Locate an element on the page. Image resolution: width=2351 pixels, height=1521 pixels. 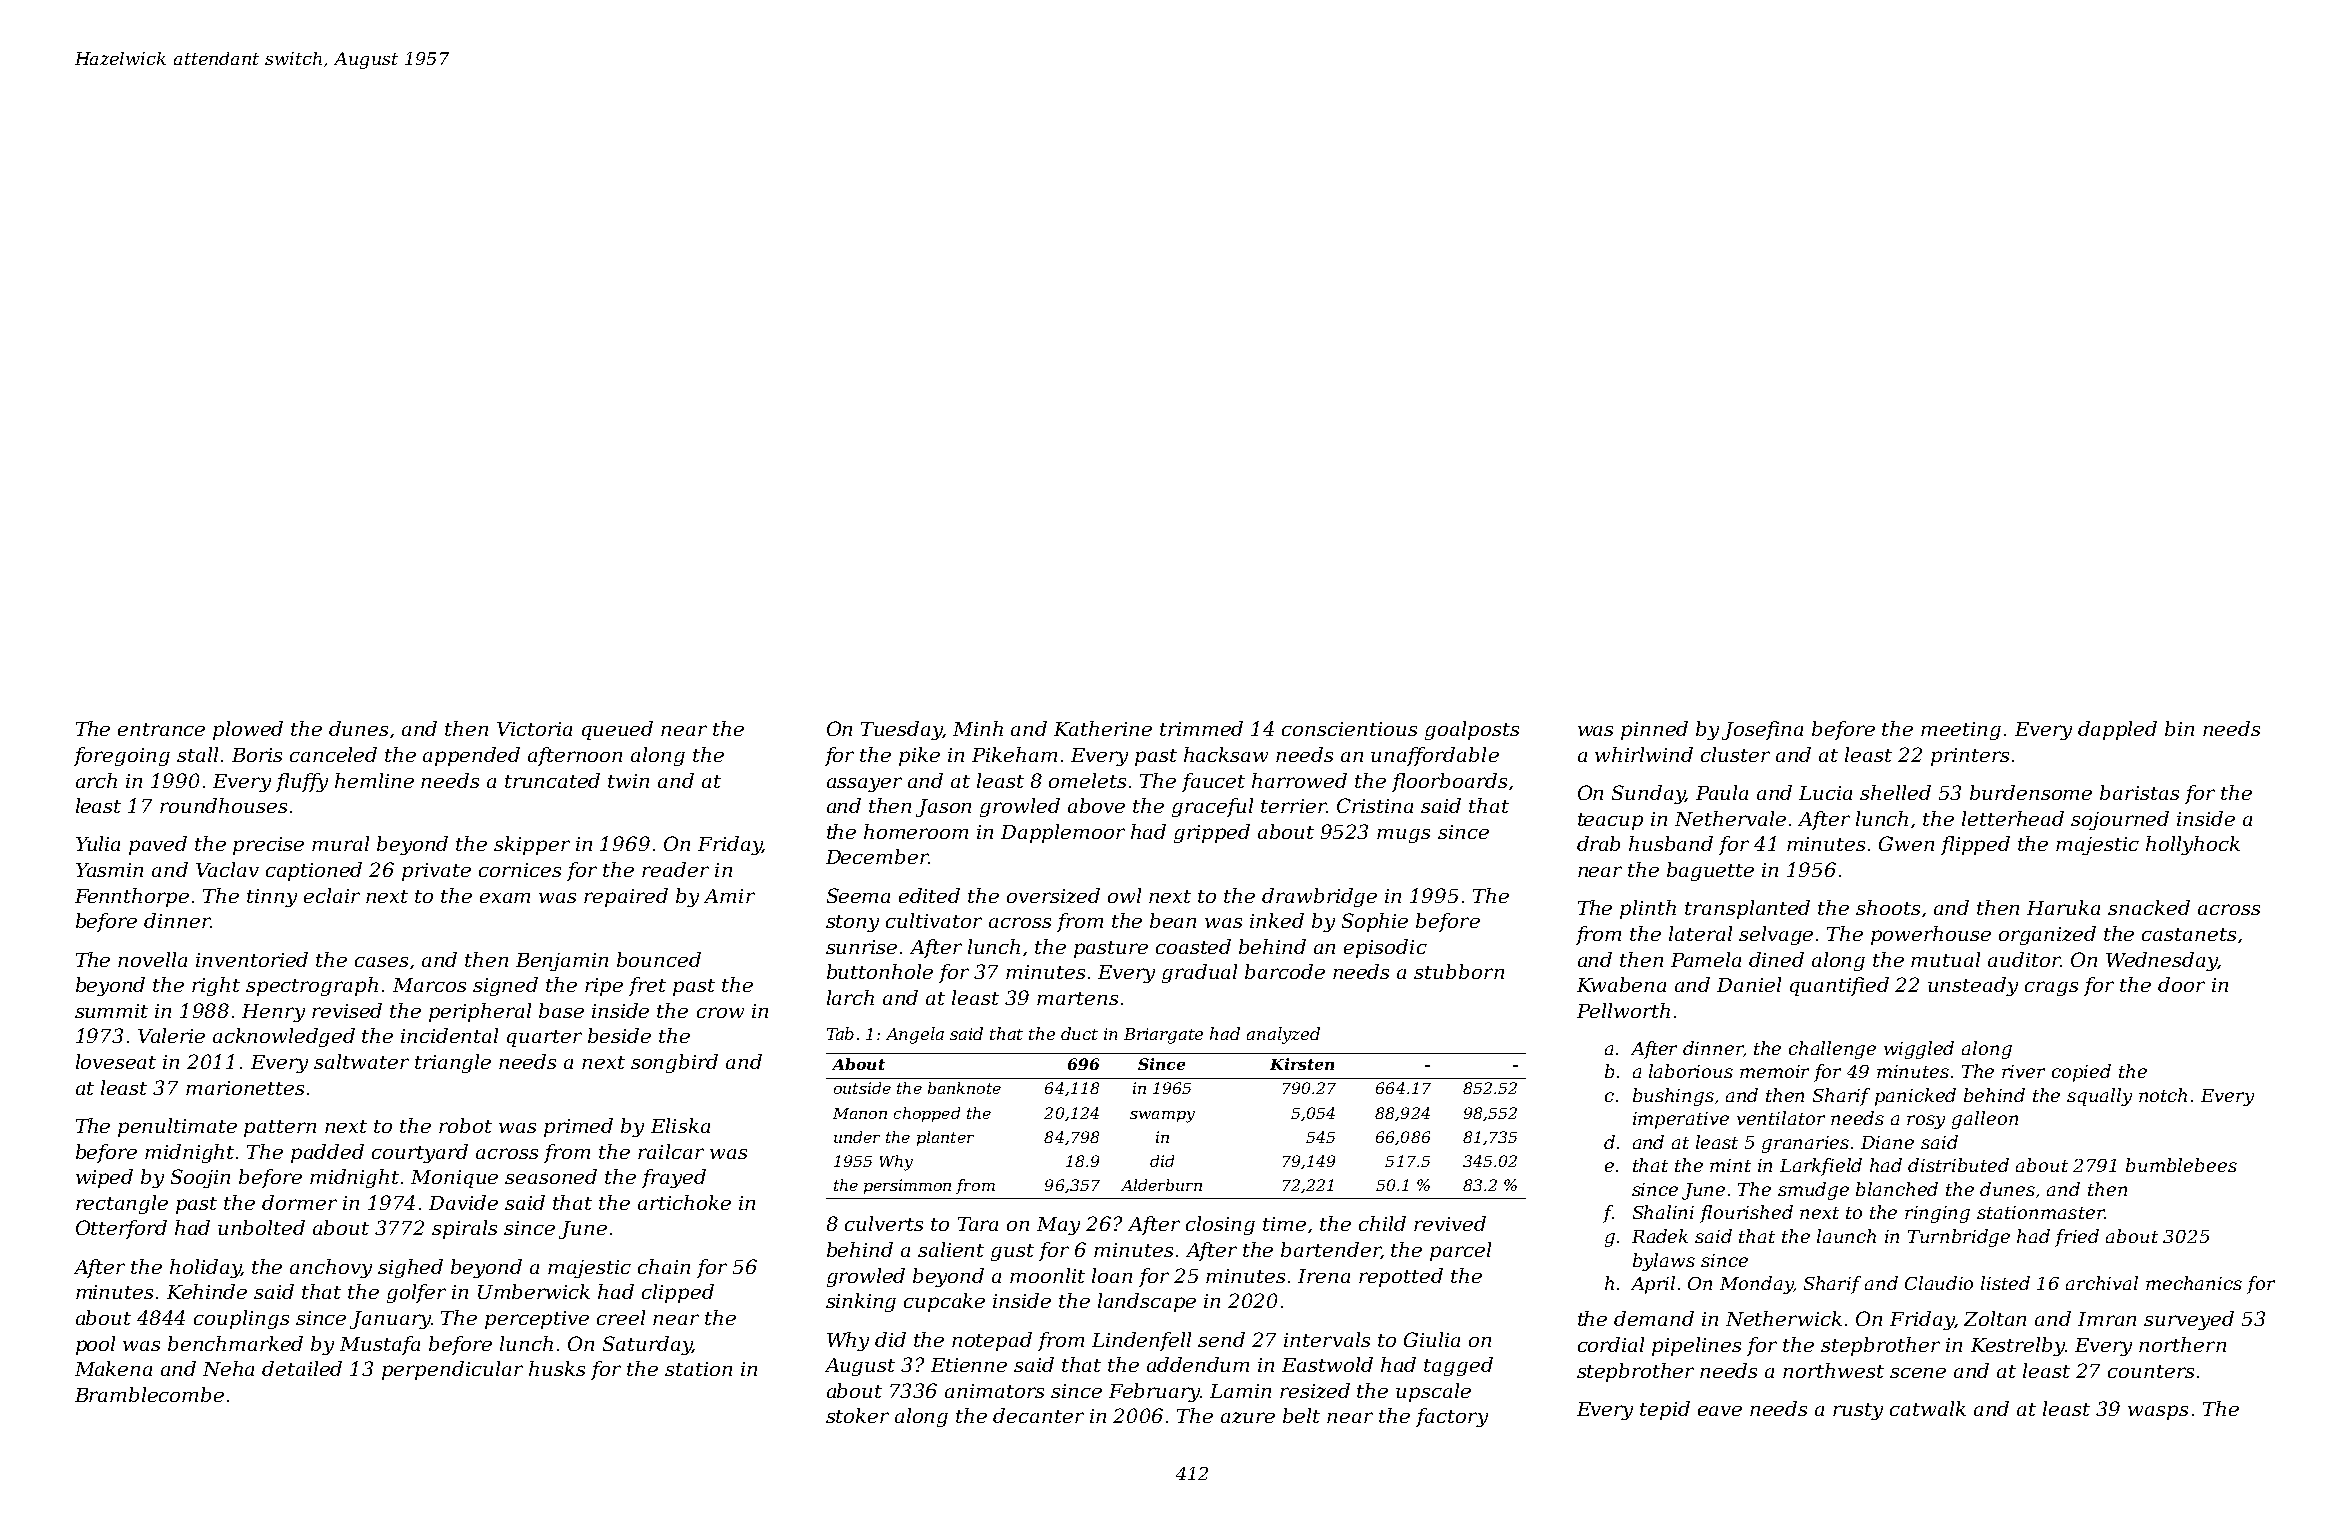
Bramblecombe is located at coordinates (149, 1394).
